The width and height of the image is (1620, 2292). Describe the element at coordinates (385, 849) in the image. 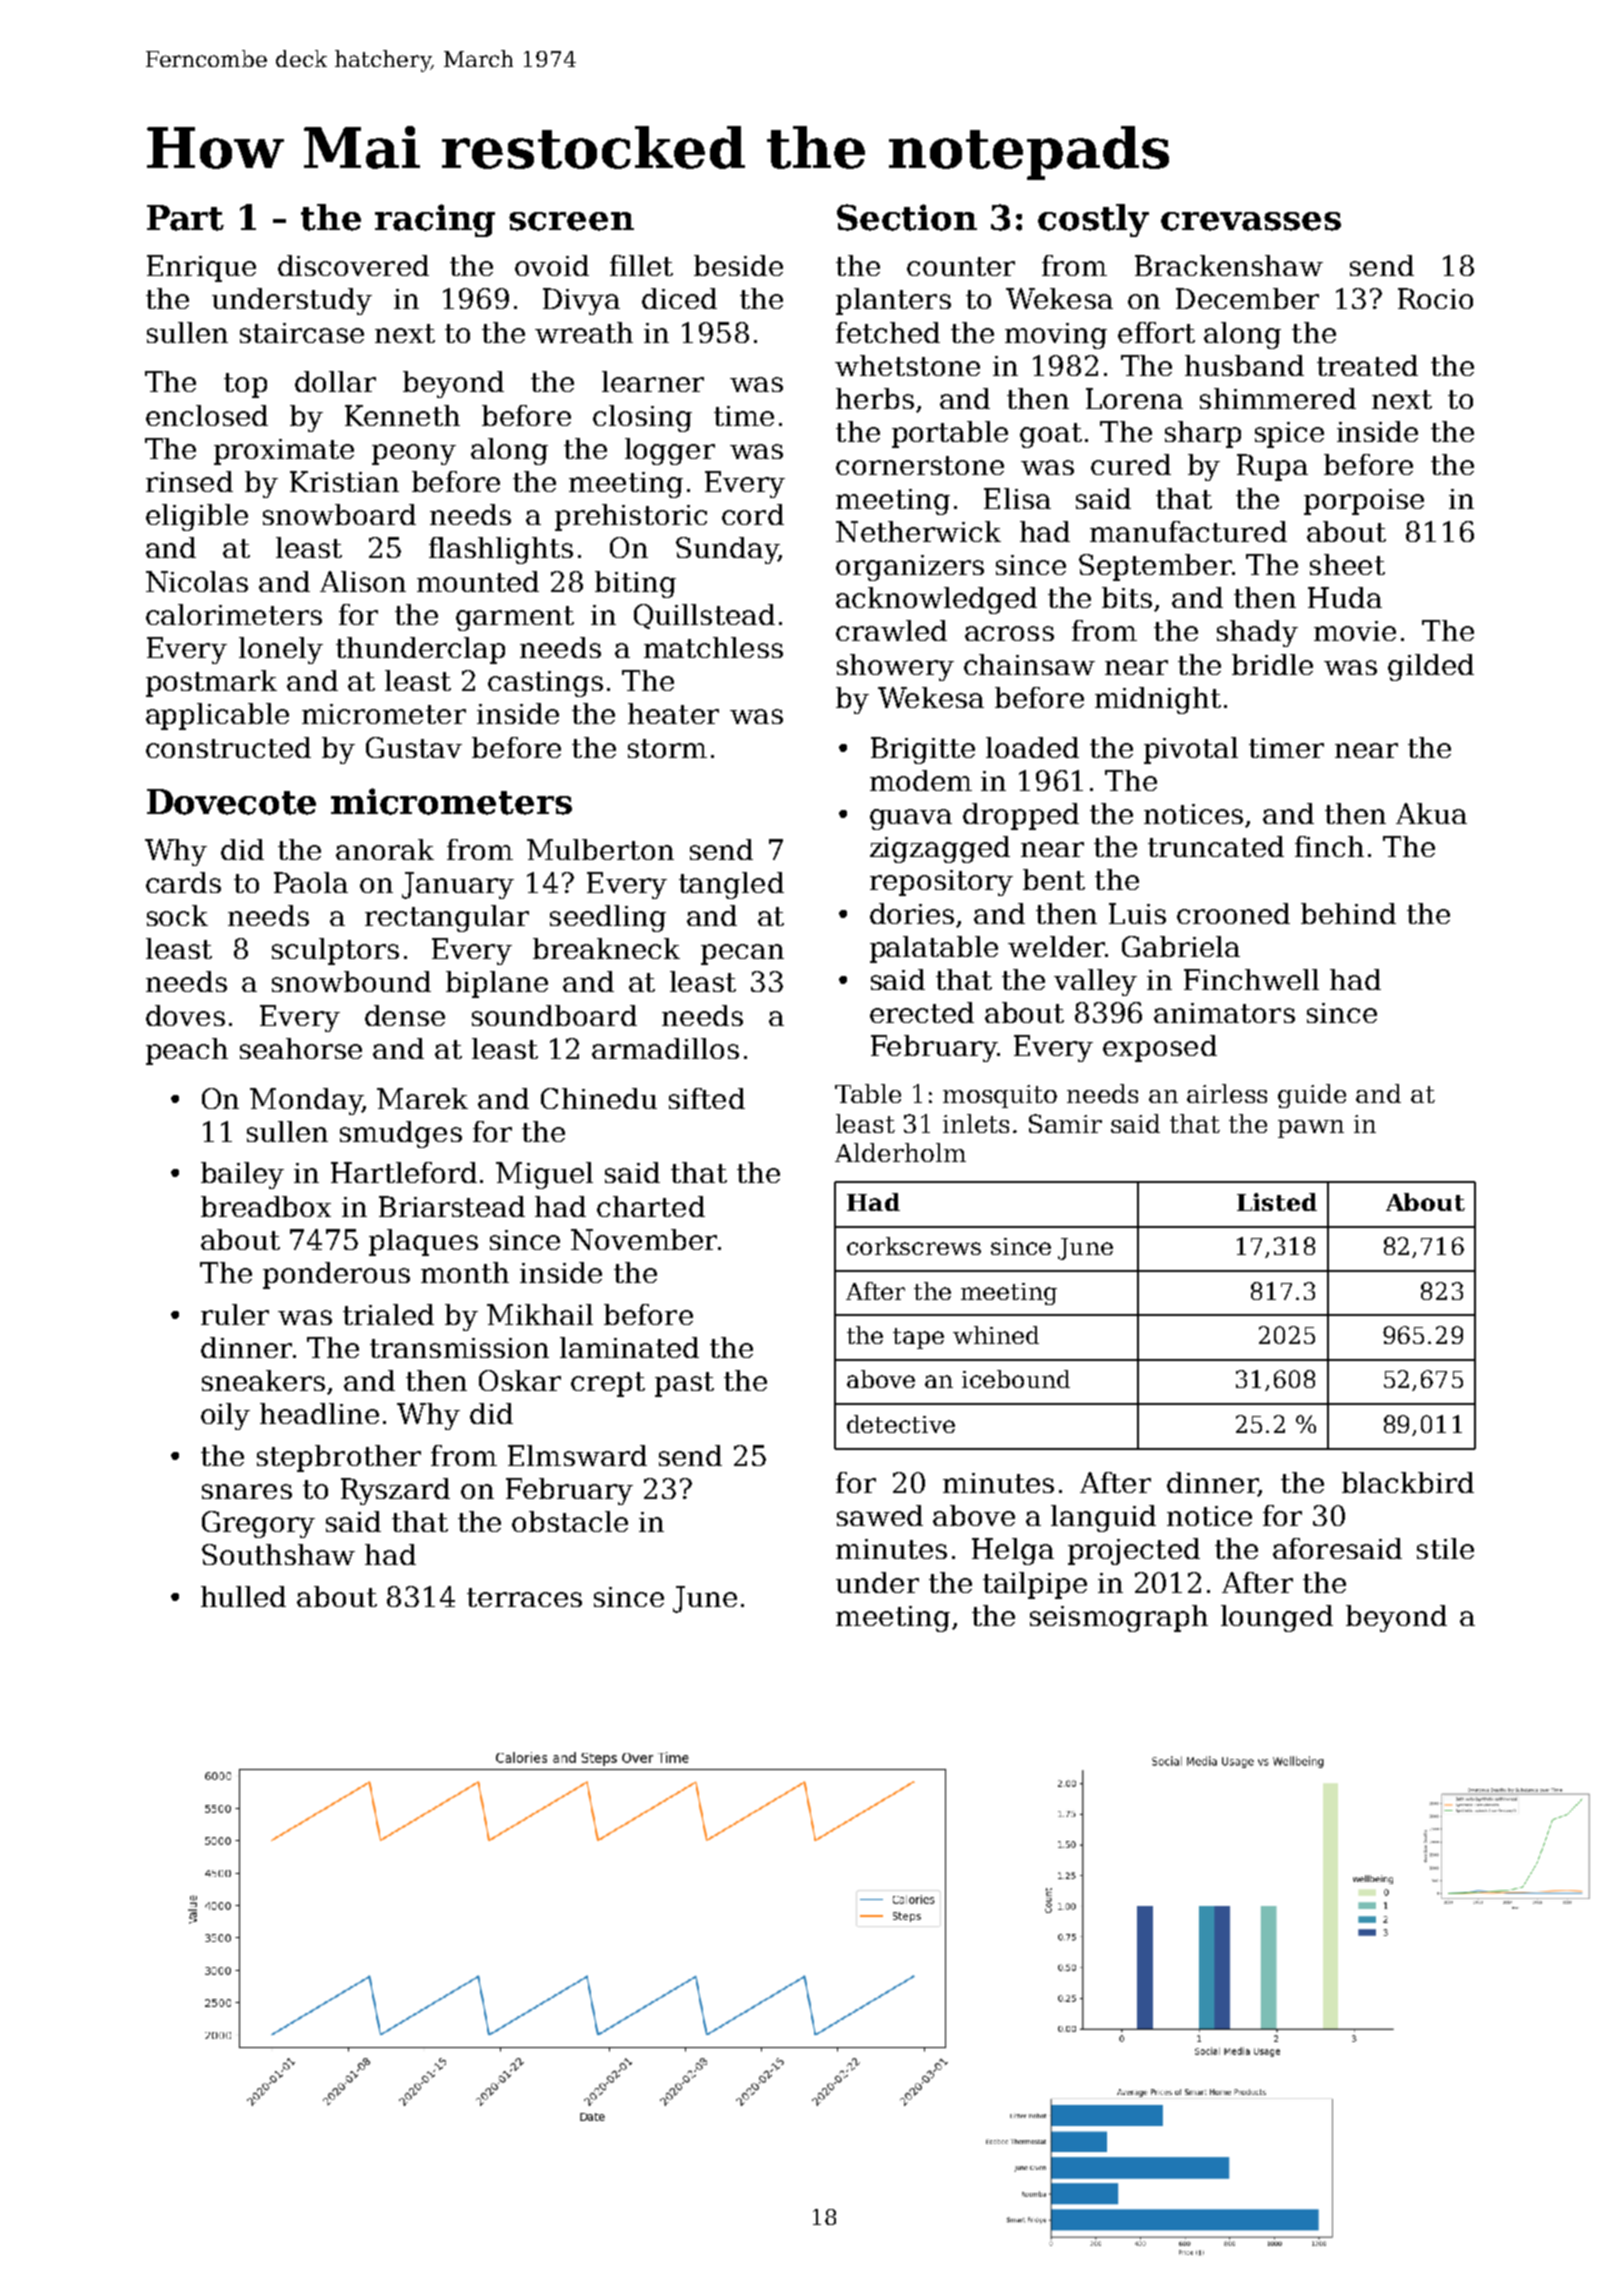

I see `anorak` at that location.
